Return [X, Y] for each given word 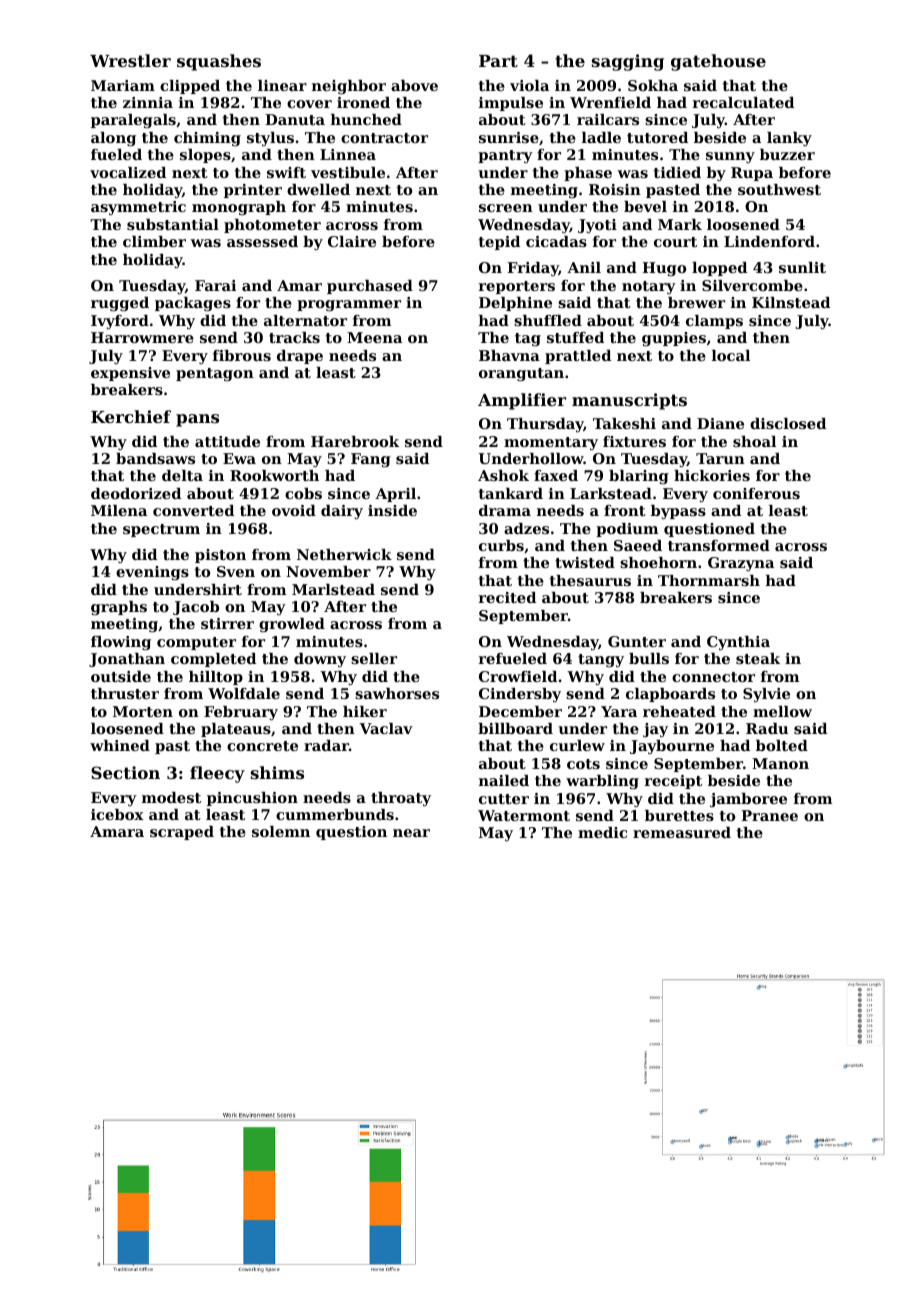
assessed [262, 241]
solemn [281, 831]
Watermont [524, 815]
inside [392, 510]
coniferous [756, 493]
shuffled [548, 320]
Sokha [653, 85]
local [731, 355]
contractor [384, 138]
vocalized [128, 172]
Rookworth [274, 475]
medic [602, 832]
